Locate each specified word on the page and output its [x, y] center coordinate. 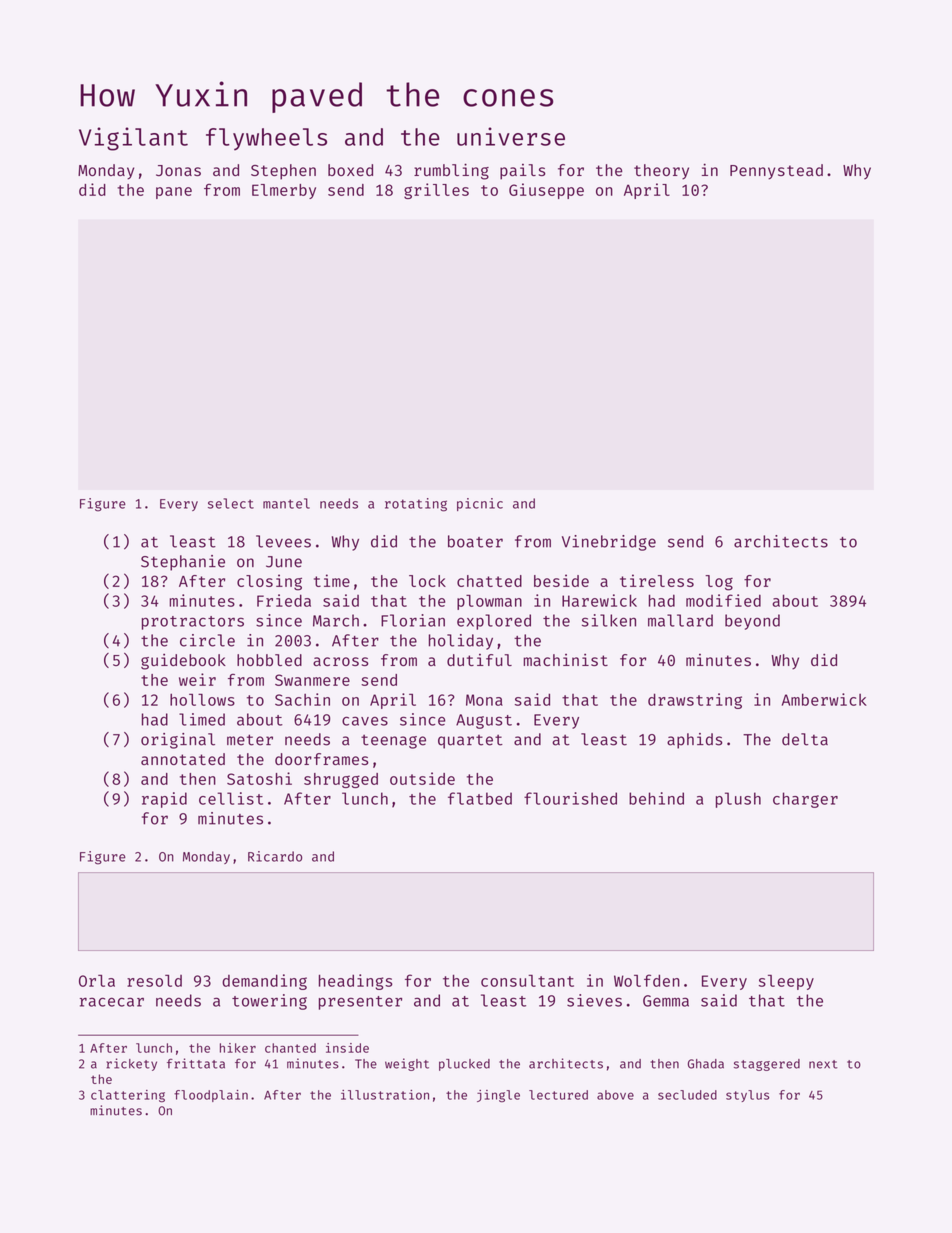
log [719, 583]
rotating [416, 505]
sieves [594, 1000]
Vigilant [133, 139]
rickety [131, 1064]
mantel [286, 503]
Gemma [666, 1001]
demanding [264, 982]
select [231, 503]
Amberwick [824, 699]
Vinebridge [609, 543]
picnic [480, 504]
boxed [350, 170]
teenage [393, 741]
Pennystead [776, 172]
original [178, 741]
